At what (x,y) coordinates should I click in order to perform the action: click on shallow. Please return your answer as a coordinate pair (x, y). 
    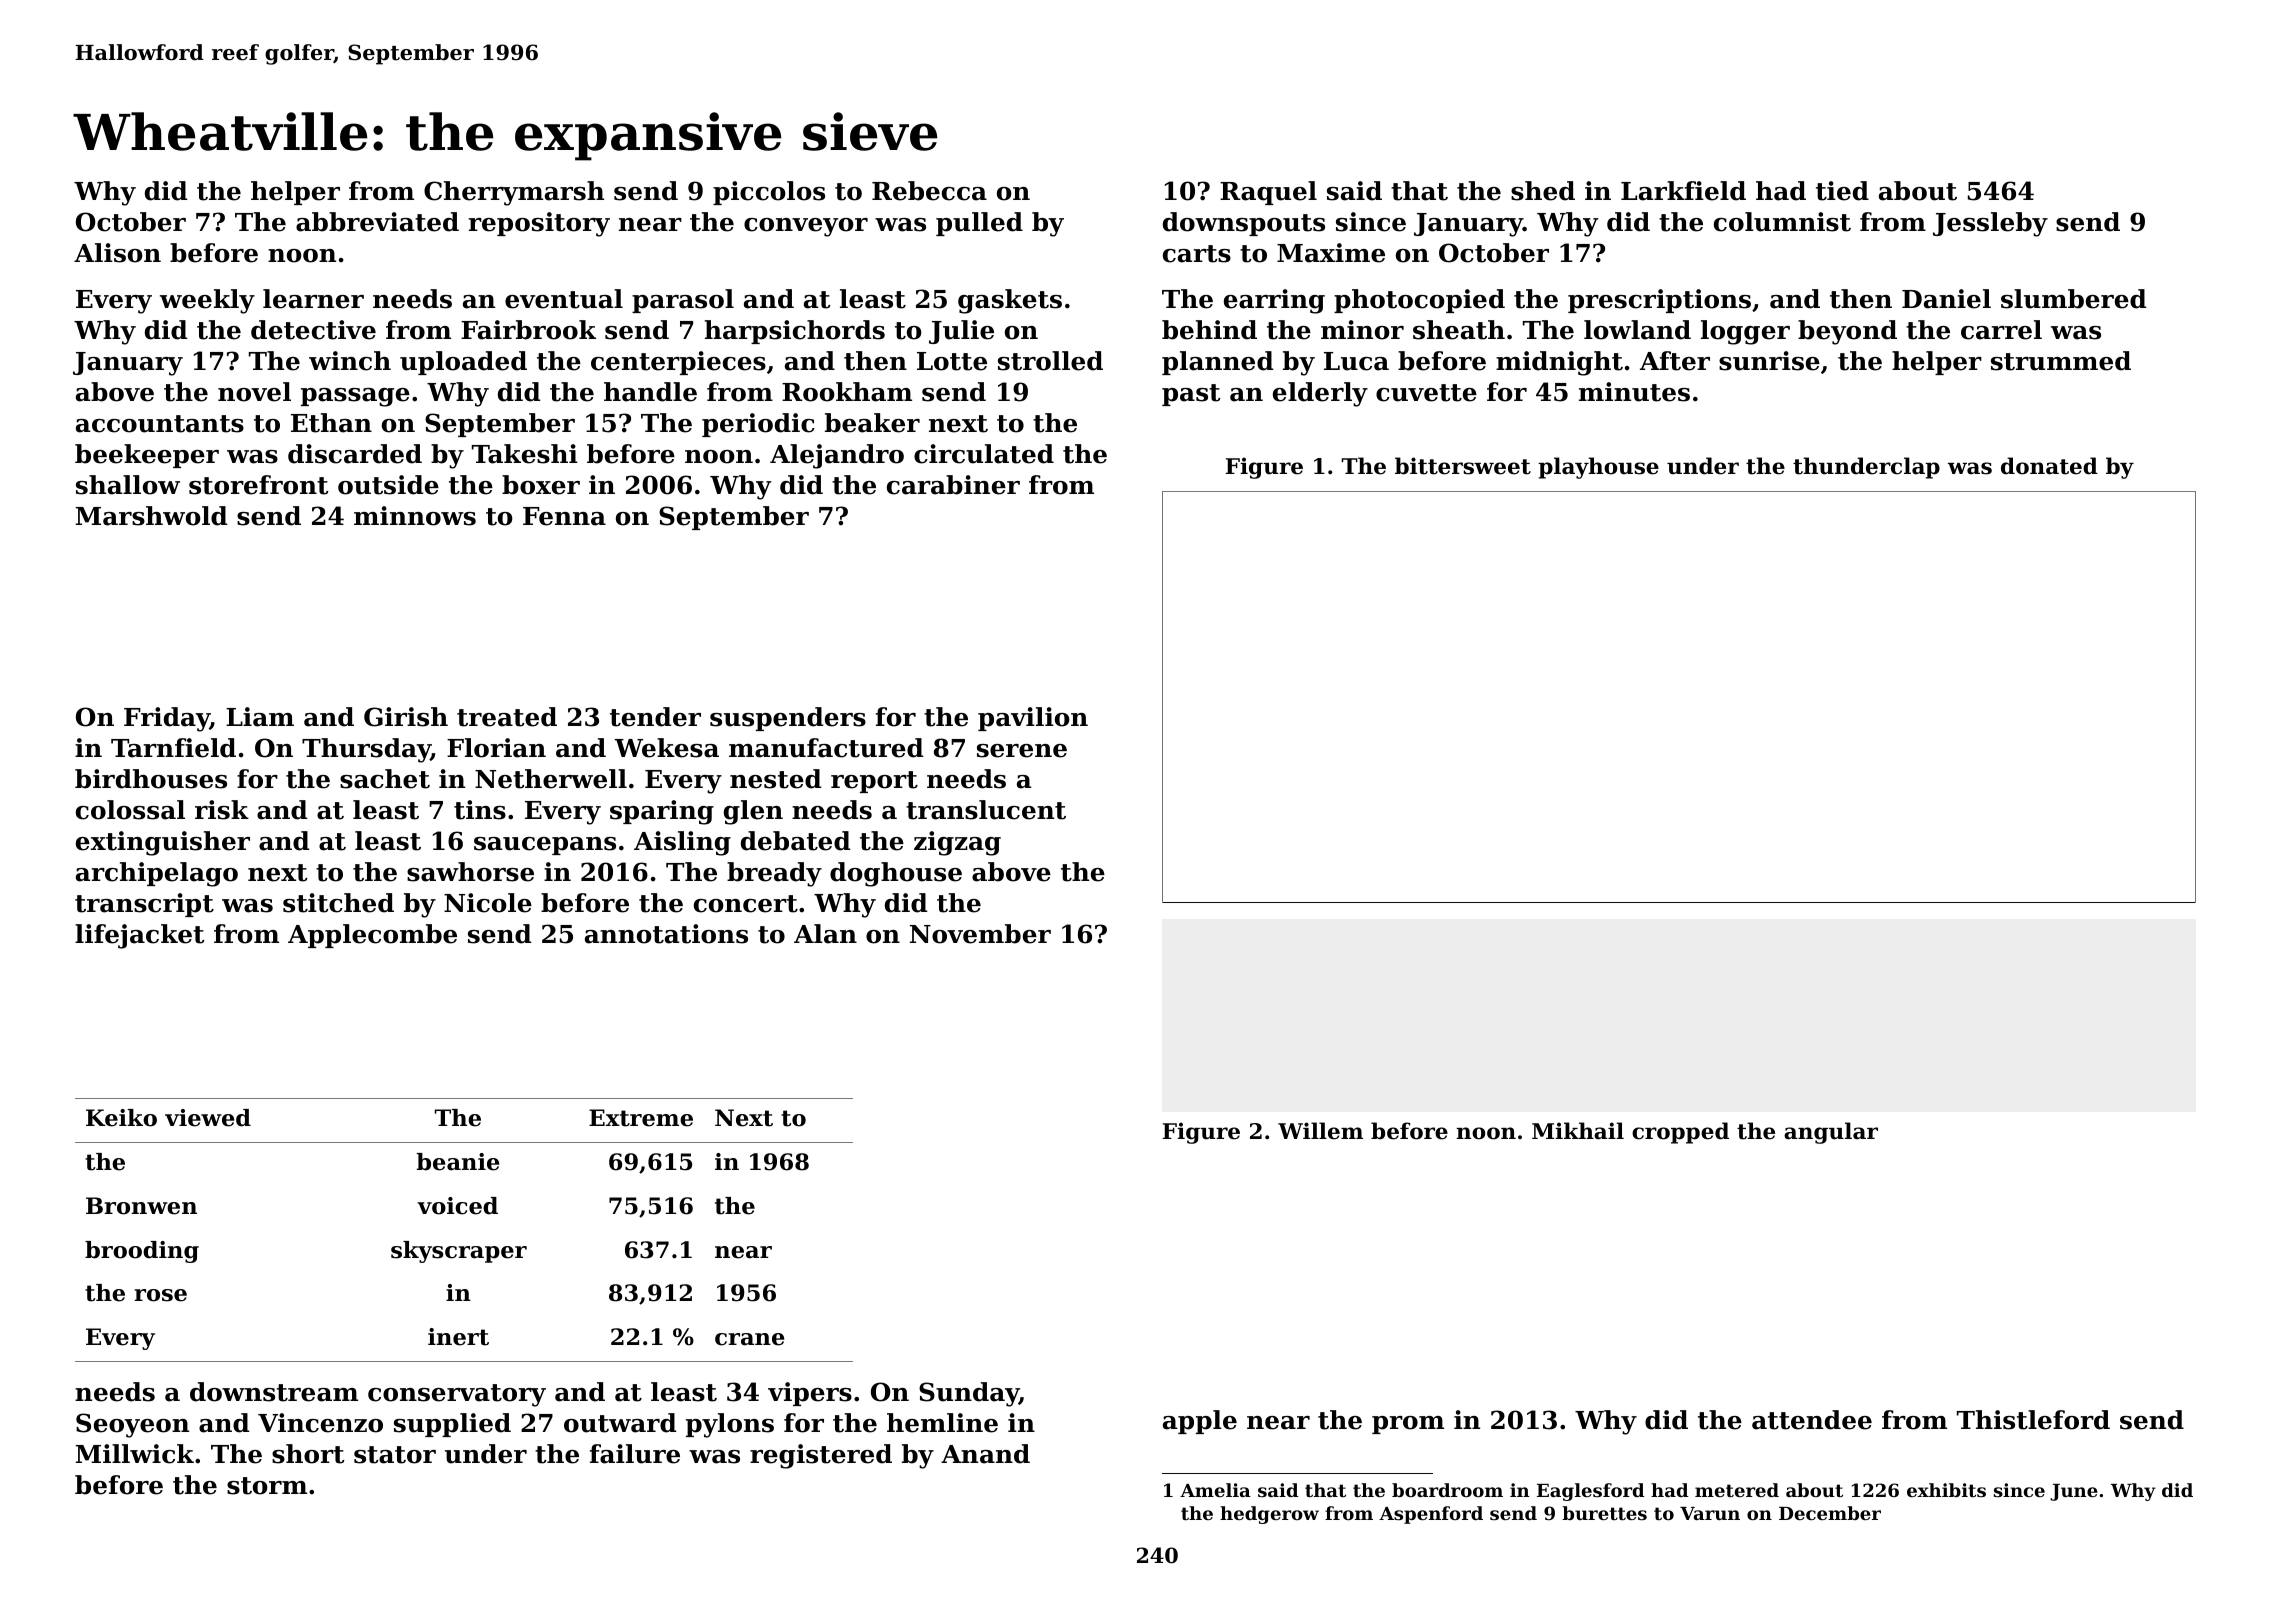
    Looking at the image, I should click on (128, 485).
